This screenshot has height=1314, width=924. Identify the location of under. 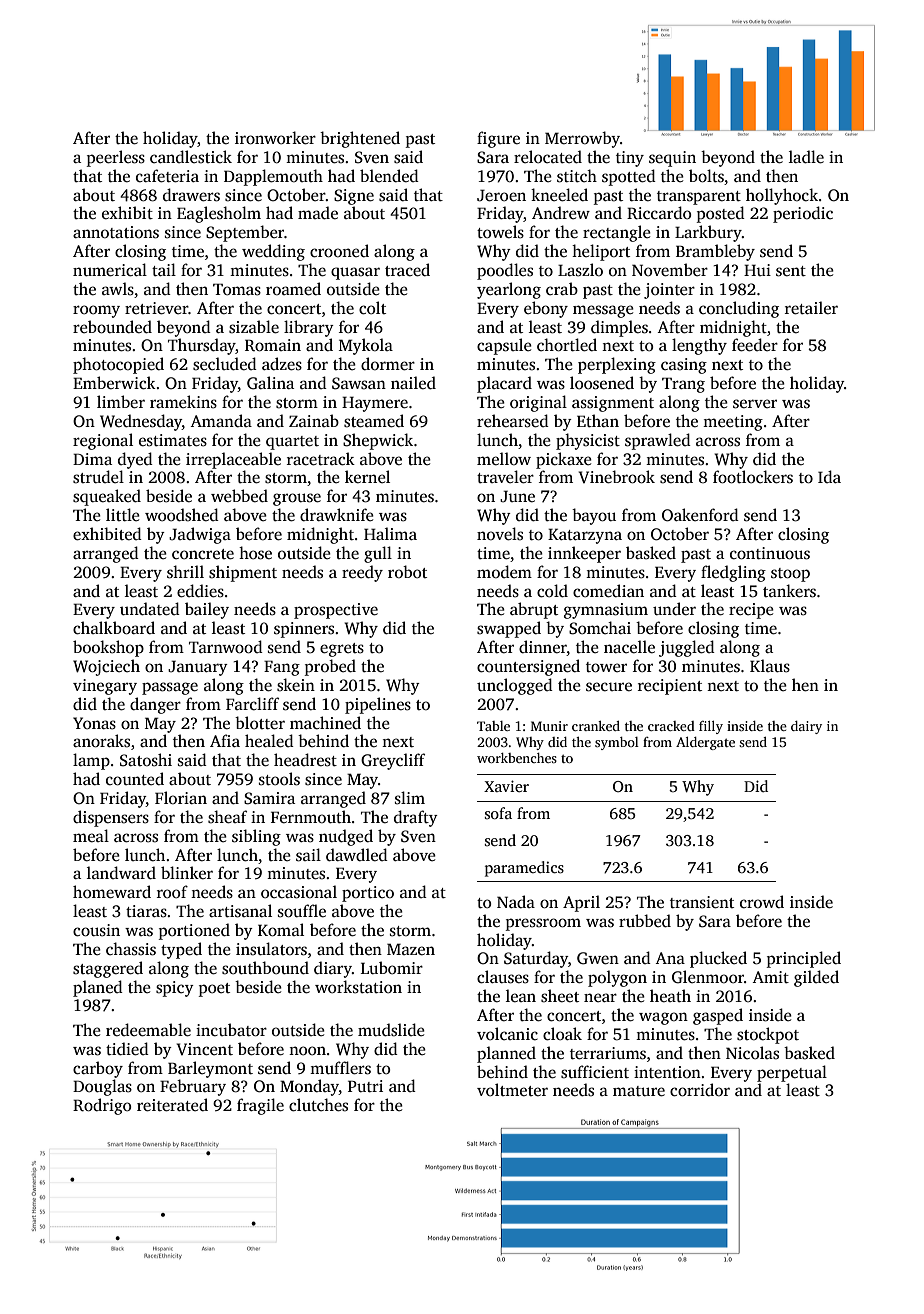
(674, 608).
